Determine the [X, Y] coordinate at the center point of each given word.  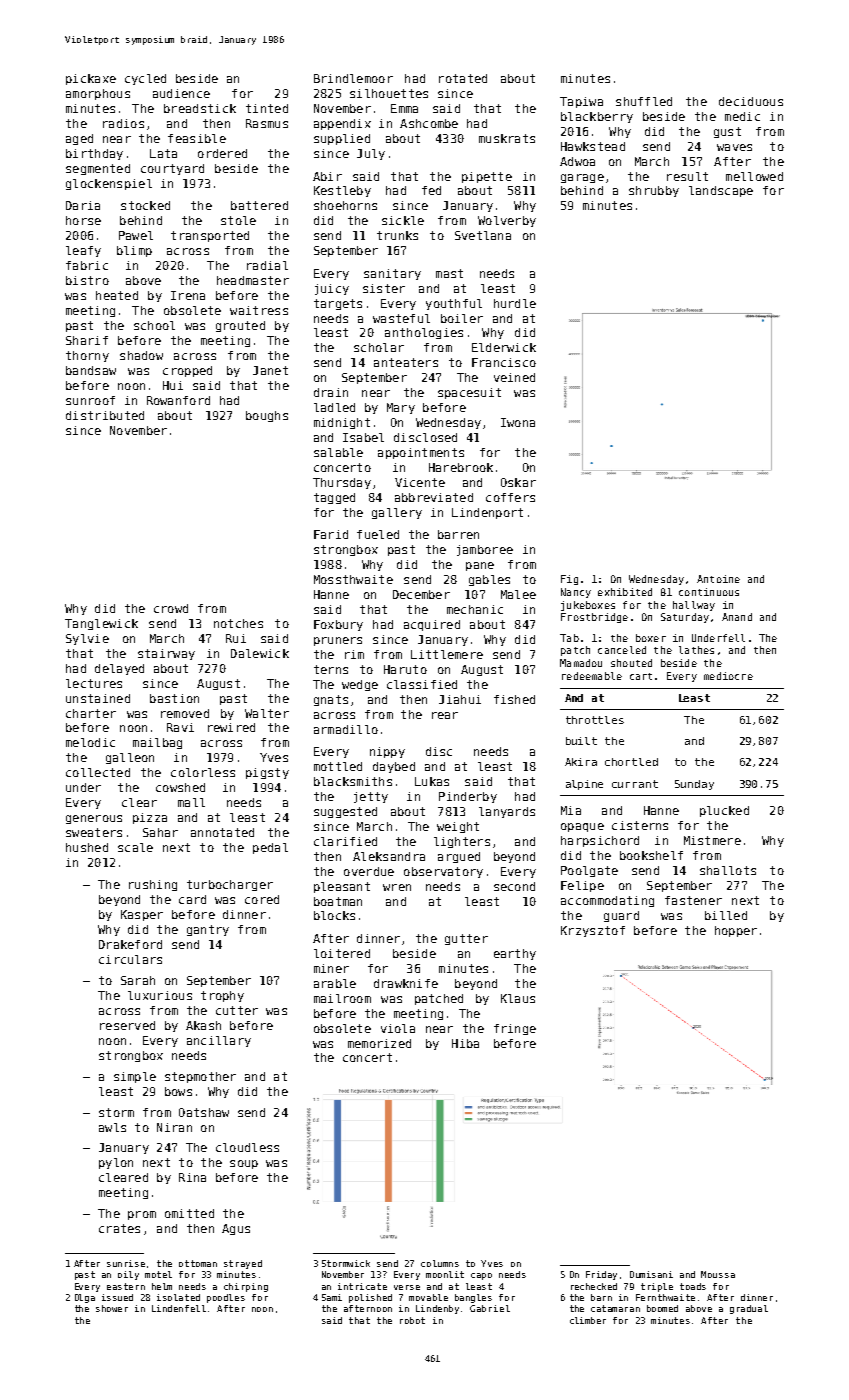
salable [338, 452]
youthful [454, 304]
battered [259, 205]
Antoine [718, 579]
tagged [334, 498]
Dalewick [260, 653]
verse [407, 1287]
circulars [130, 959]
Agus [236, 1229]
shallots [728, 870]
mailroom [342, 998]
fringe [515, 1029]
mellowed [754, 176]
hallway [694, 606]
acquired [432, 625]
